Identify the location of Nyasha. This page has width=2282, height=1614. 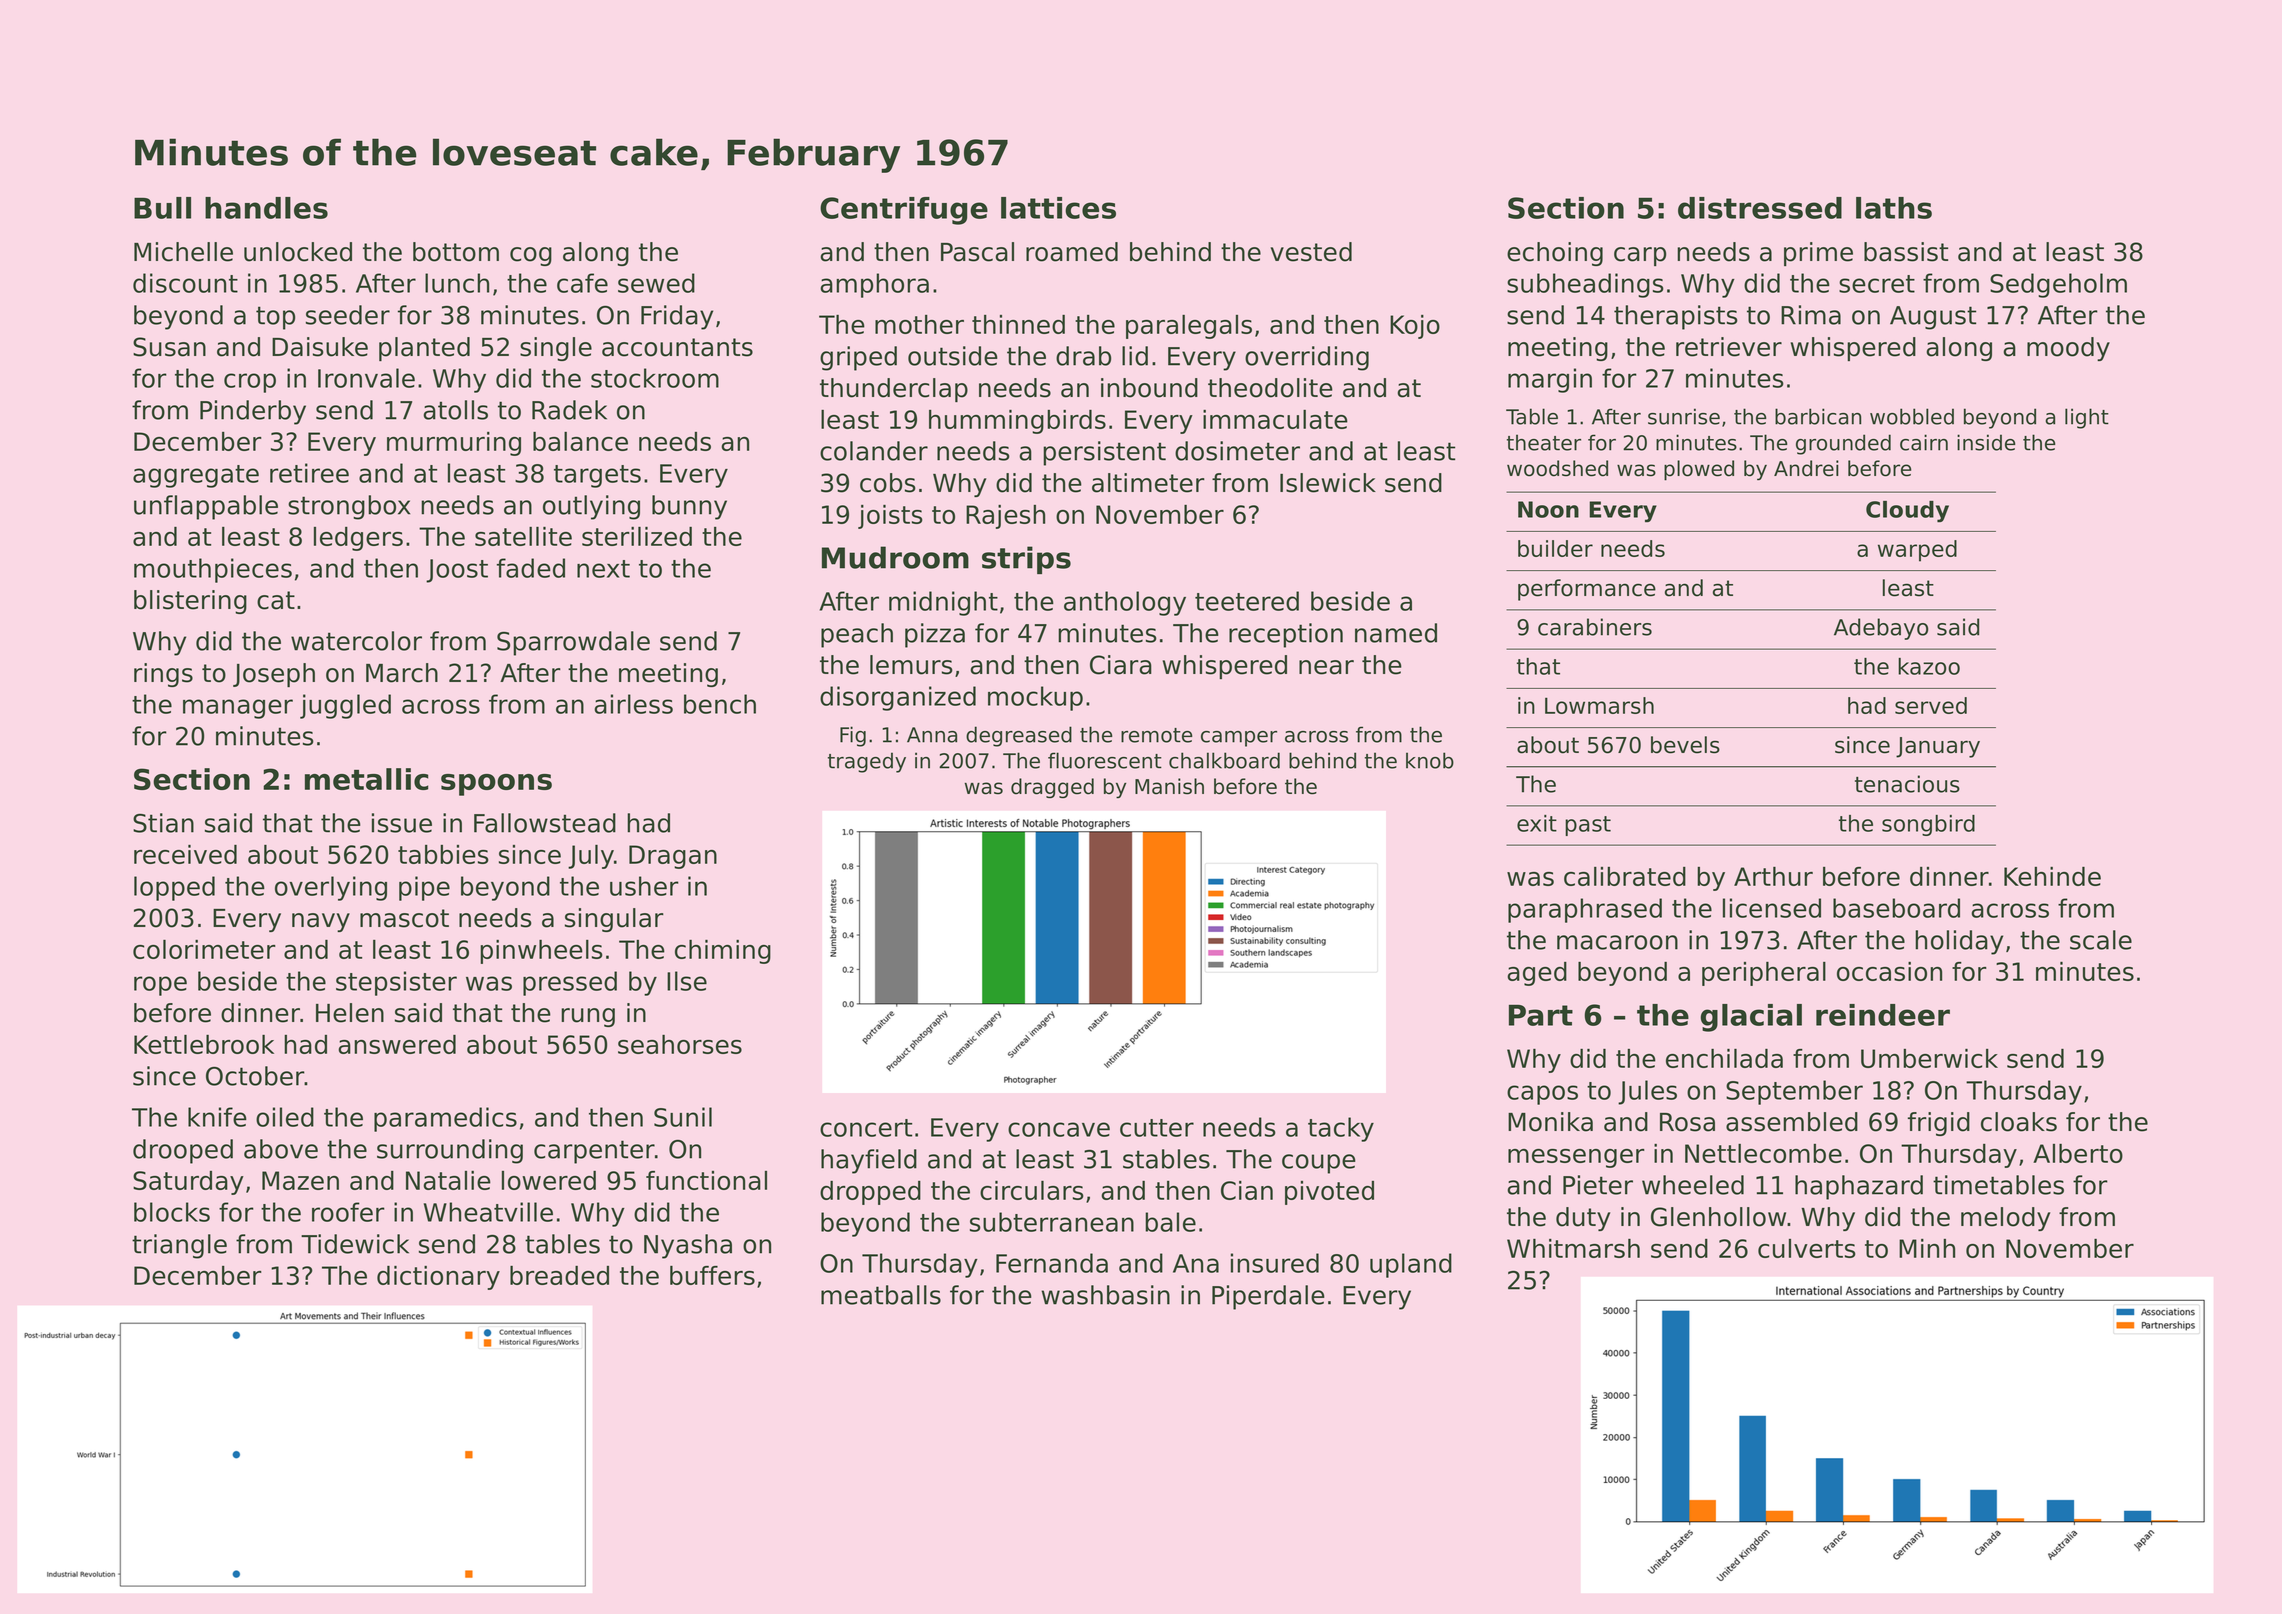
(688, 1246).
